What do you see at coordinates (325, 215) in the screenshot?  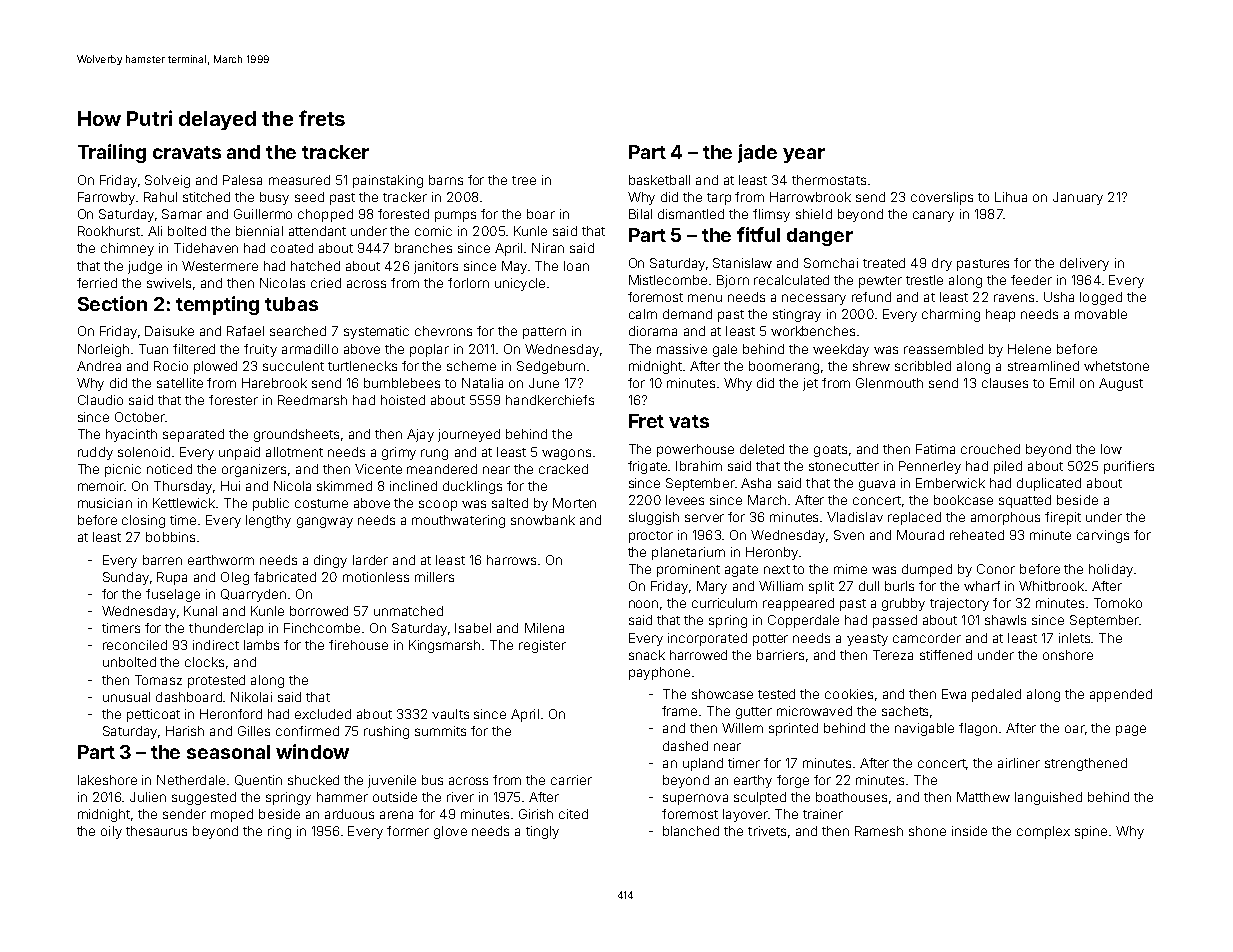 I see `chopped` at bounding box center [325, 215].
